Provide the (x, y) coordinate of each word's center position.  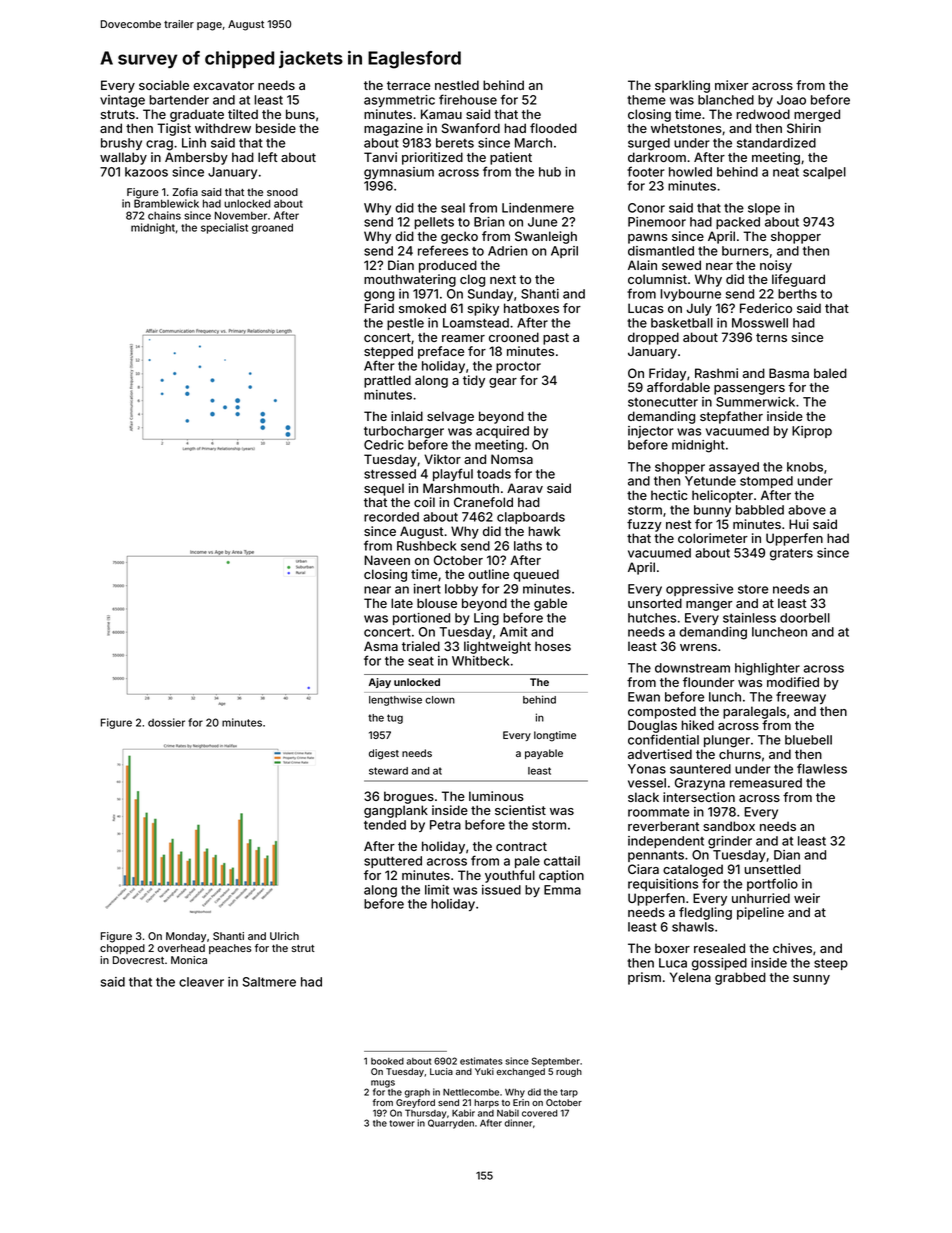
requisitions (663, 885)
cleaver (201, 982)
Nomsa (512, 459)
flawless (822, 768)
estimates (481, 1061)
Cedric (384, 445)
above (807, 510)
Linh (194, 143)
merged (817, 115)
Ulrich (284, 936)
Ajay (380, 683)
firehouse (468, 99)
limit (437, 890)
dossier (166, 722)
